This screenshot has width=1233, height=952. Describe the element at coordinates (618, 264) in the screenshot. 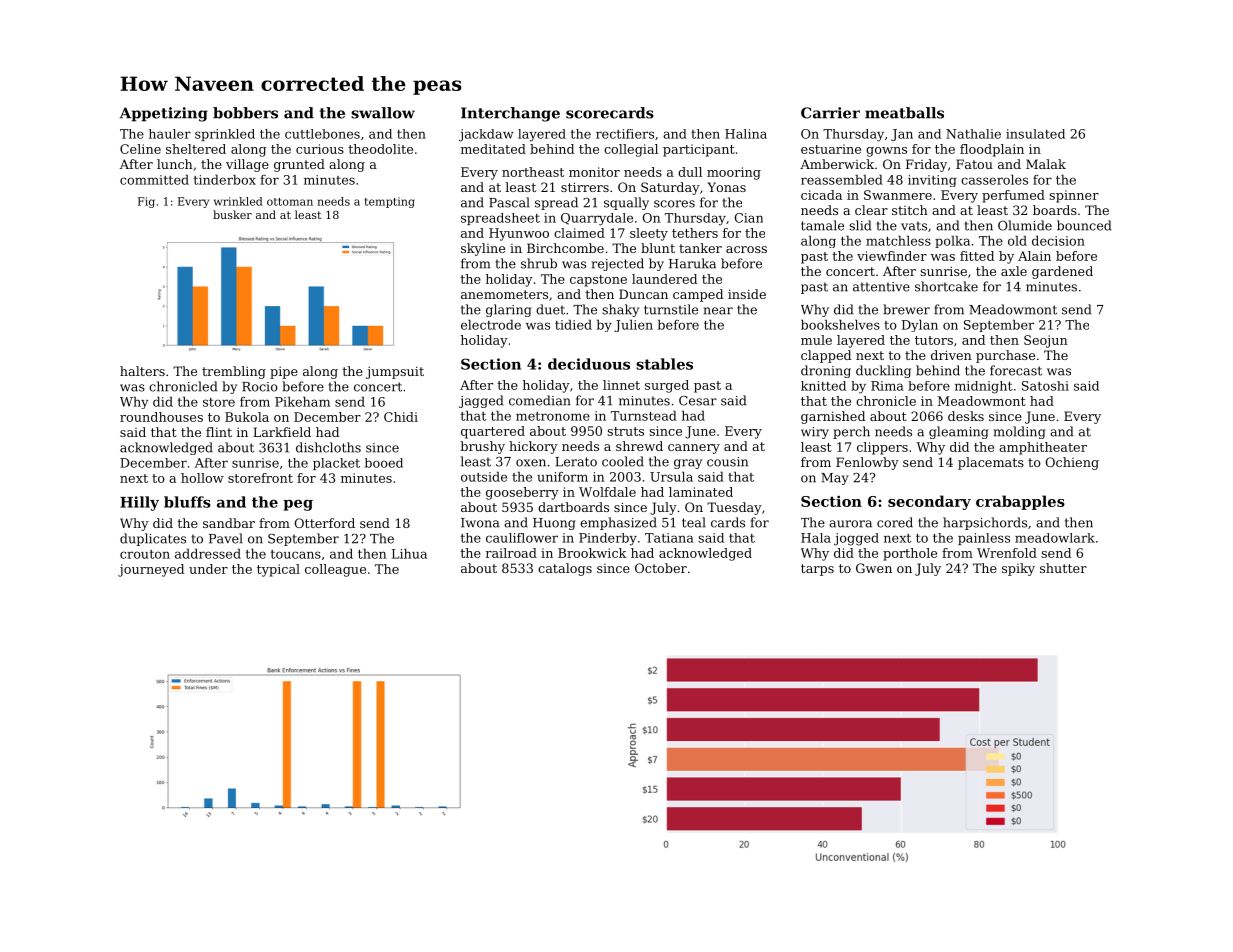

I see `rejected` at that location.
